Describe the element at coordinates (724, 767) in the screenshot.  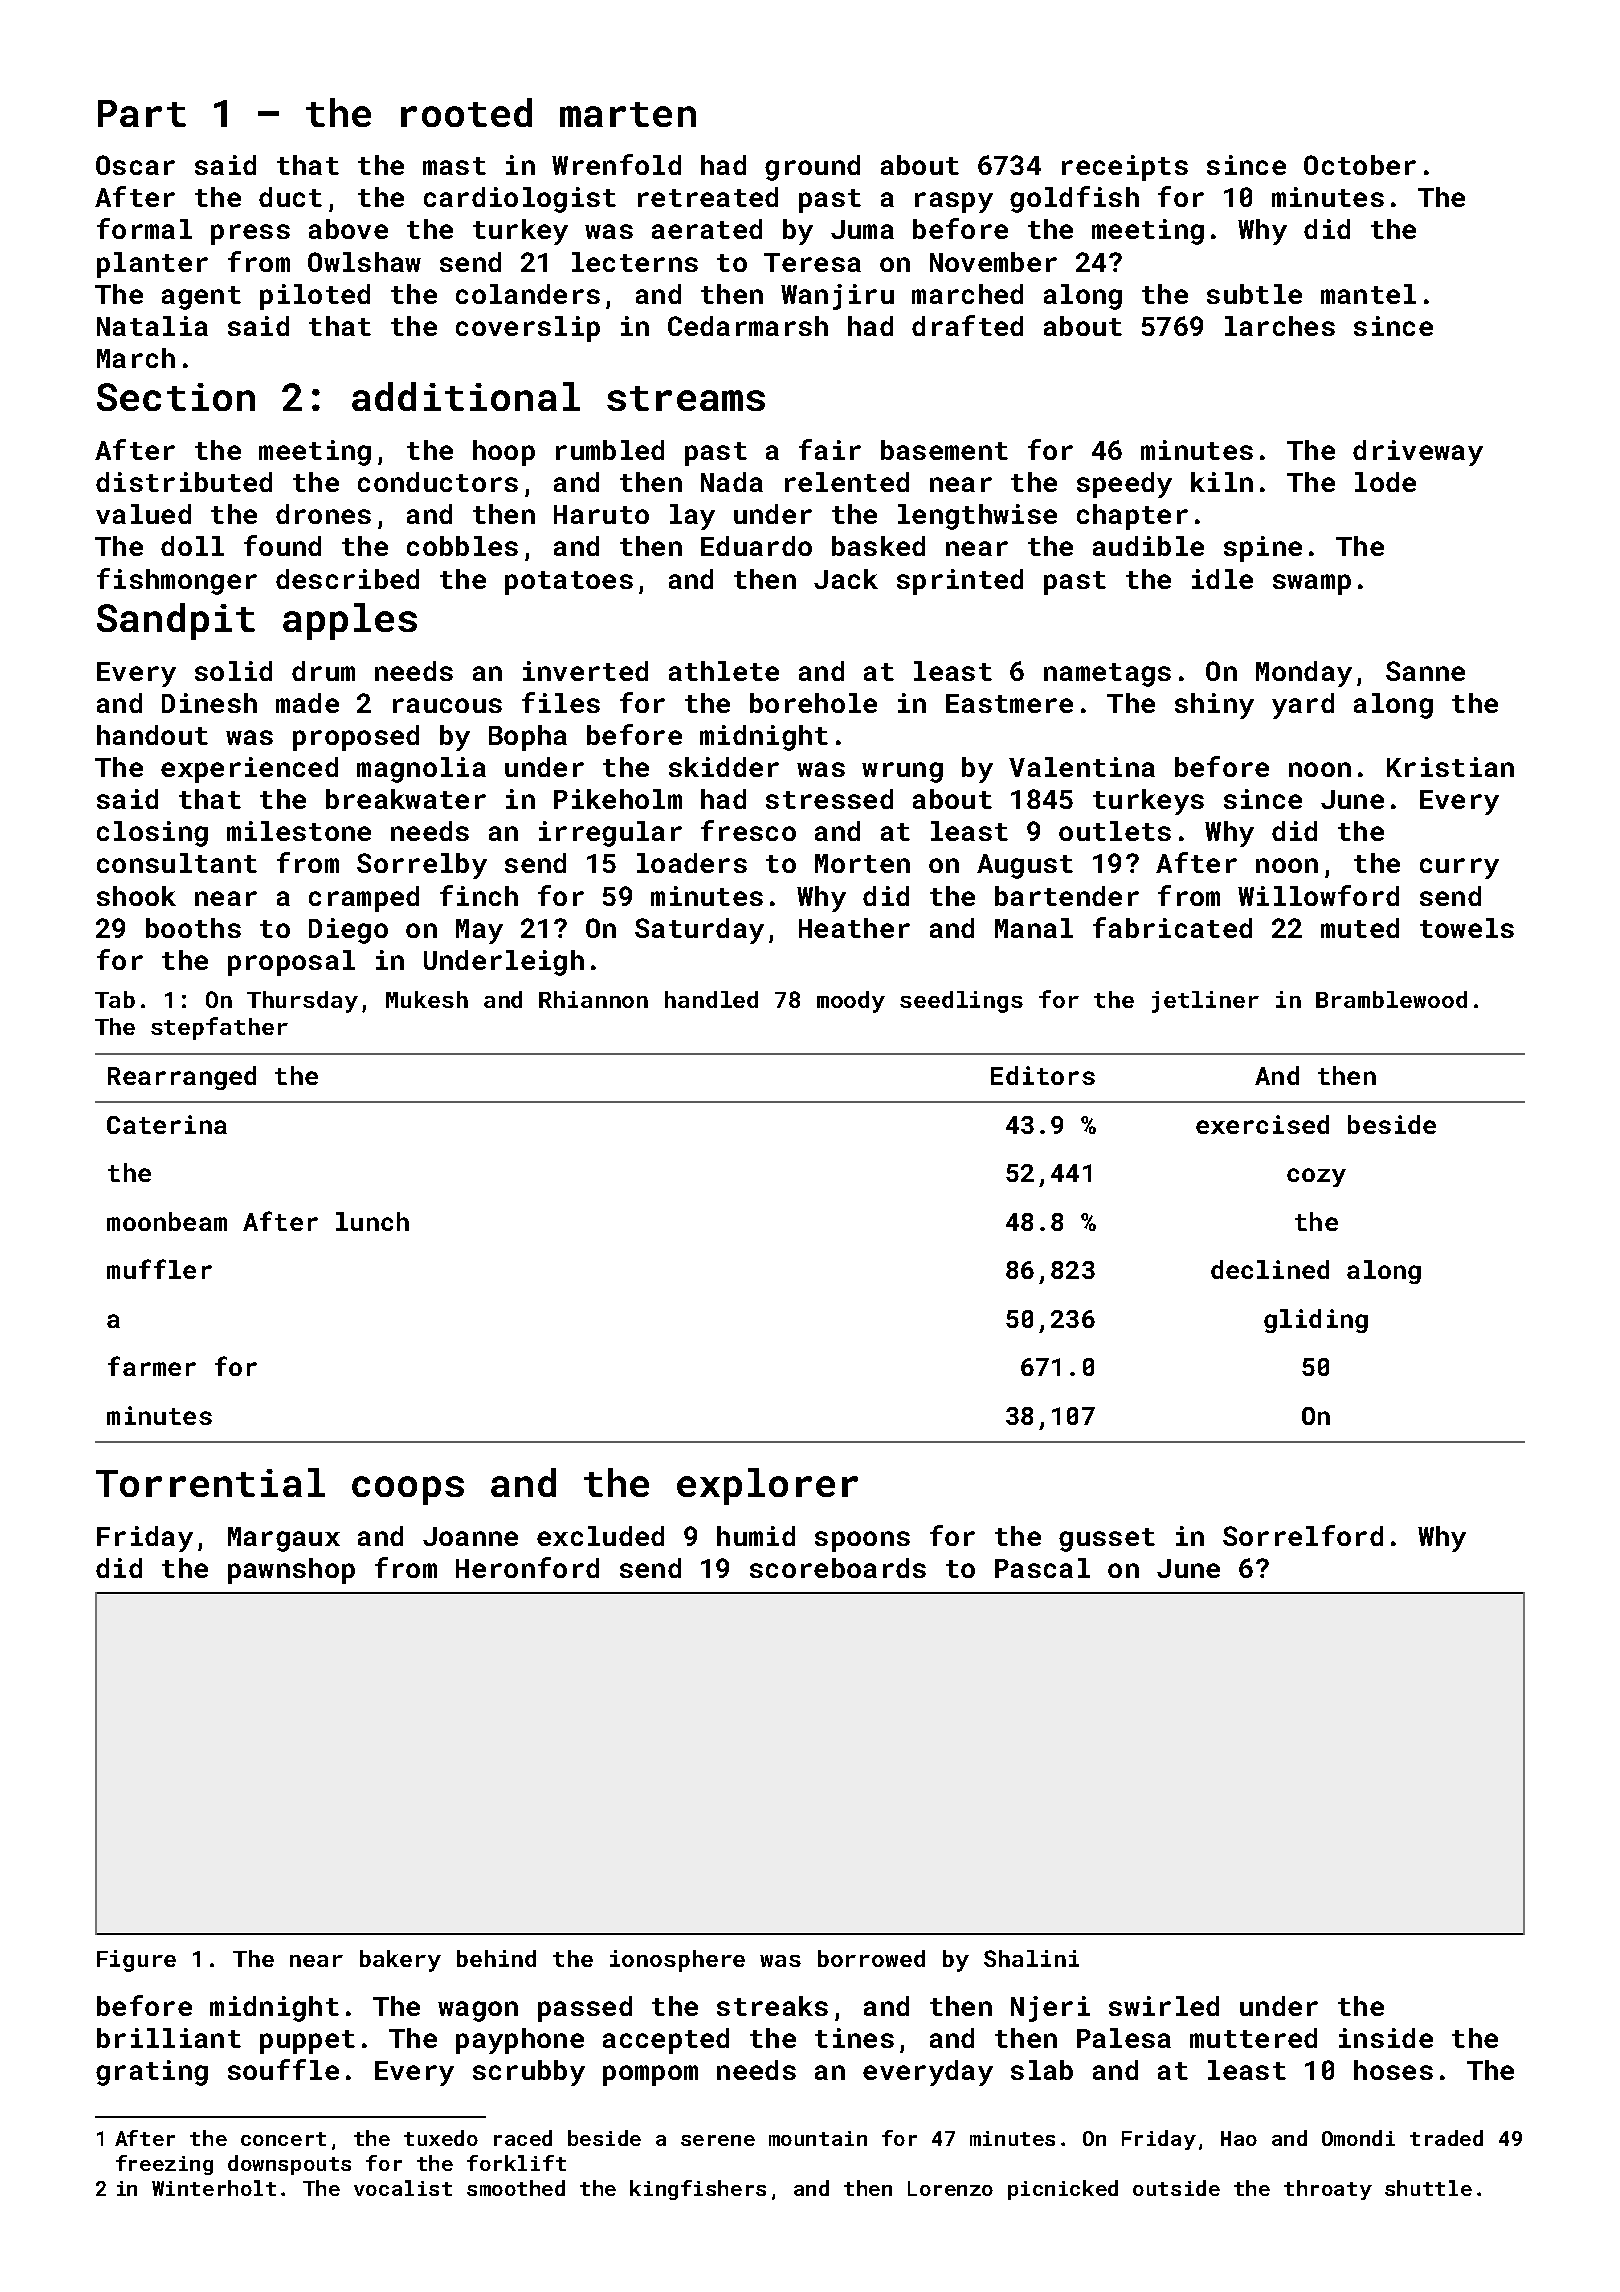
I see `skidder` at that location.
